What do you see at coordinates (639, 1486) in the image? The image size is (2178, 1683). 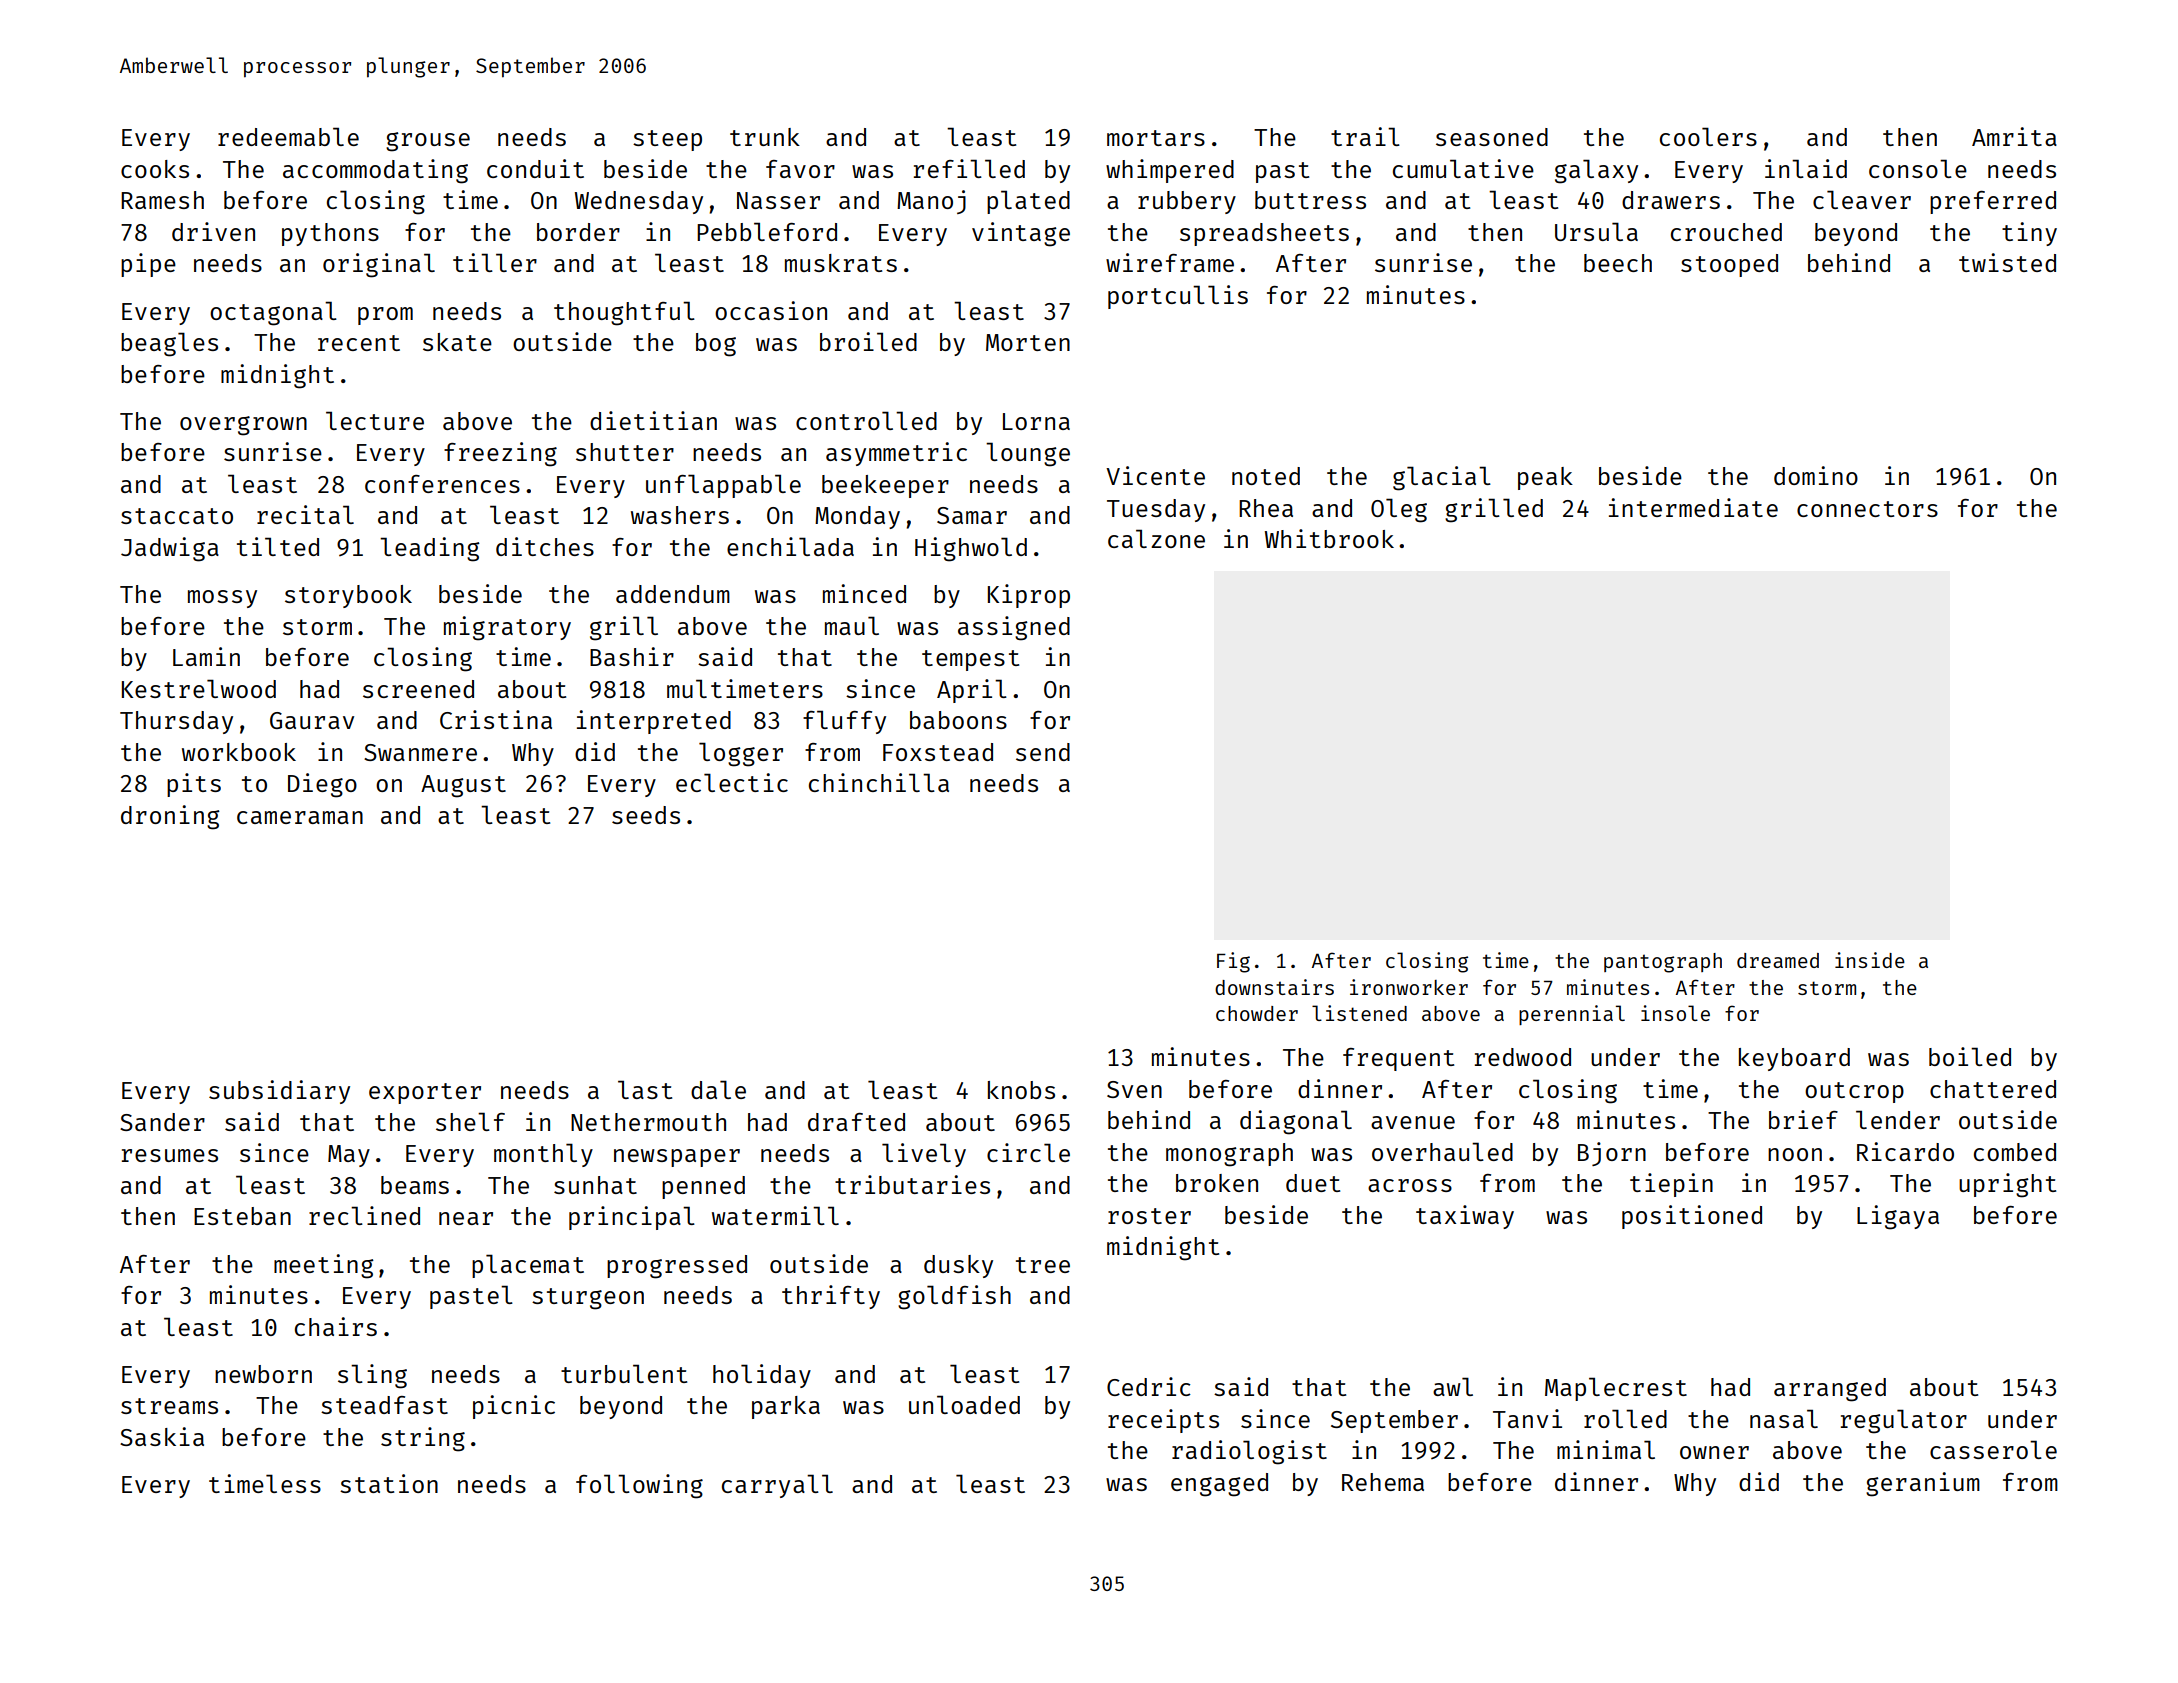 I see `following` at bounding box center [639, 1486].
